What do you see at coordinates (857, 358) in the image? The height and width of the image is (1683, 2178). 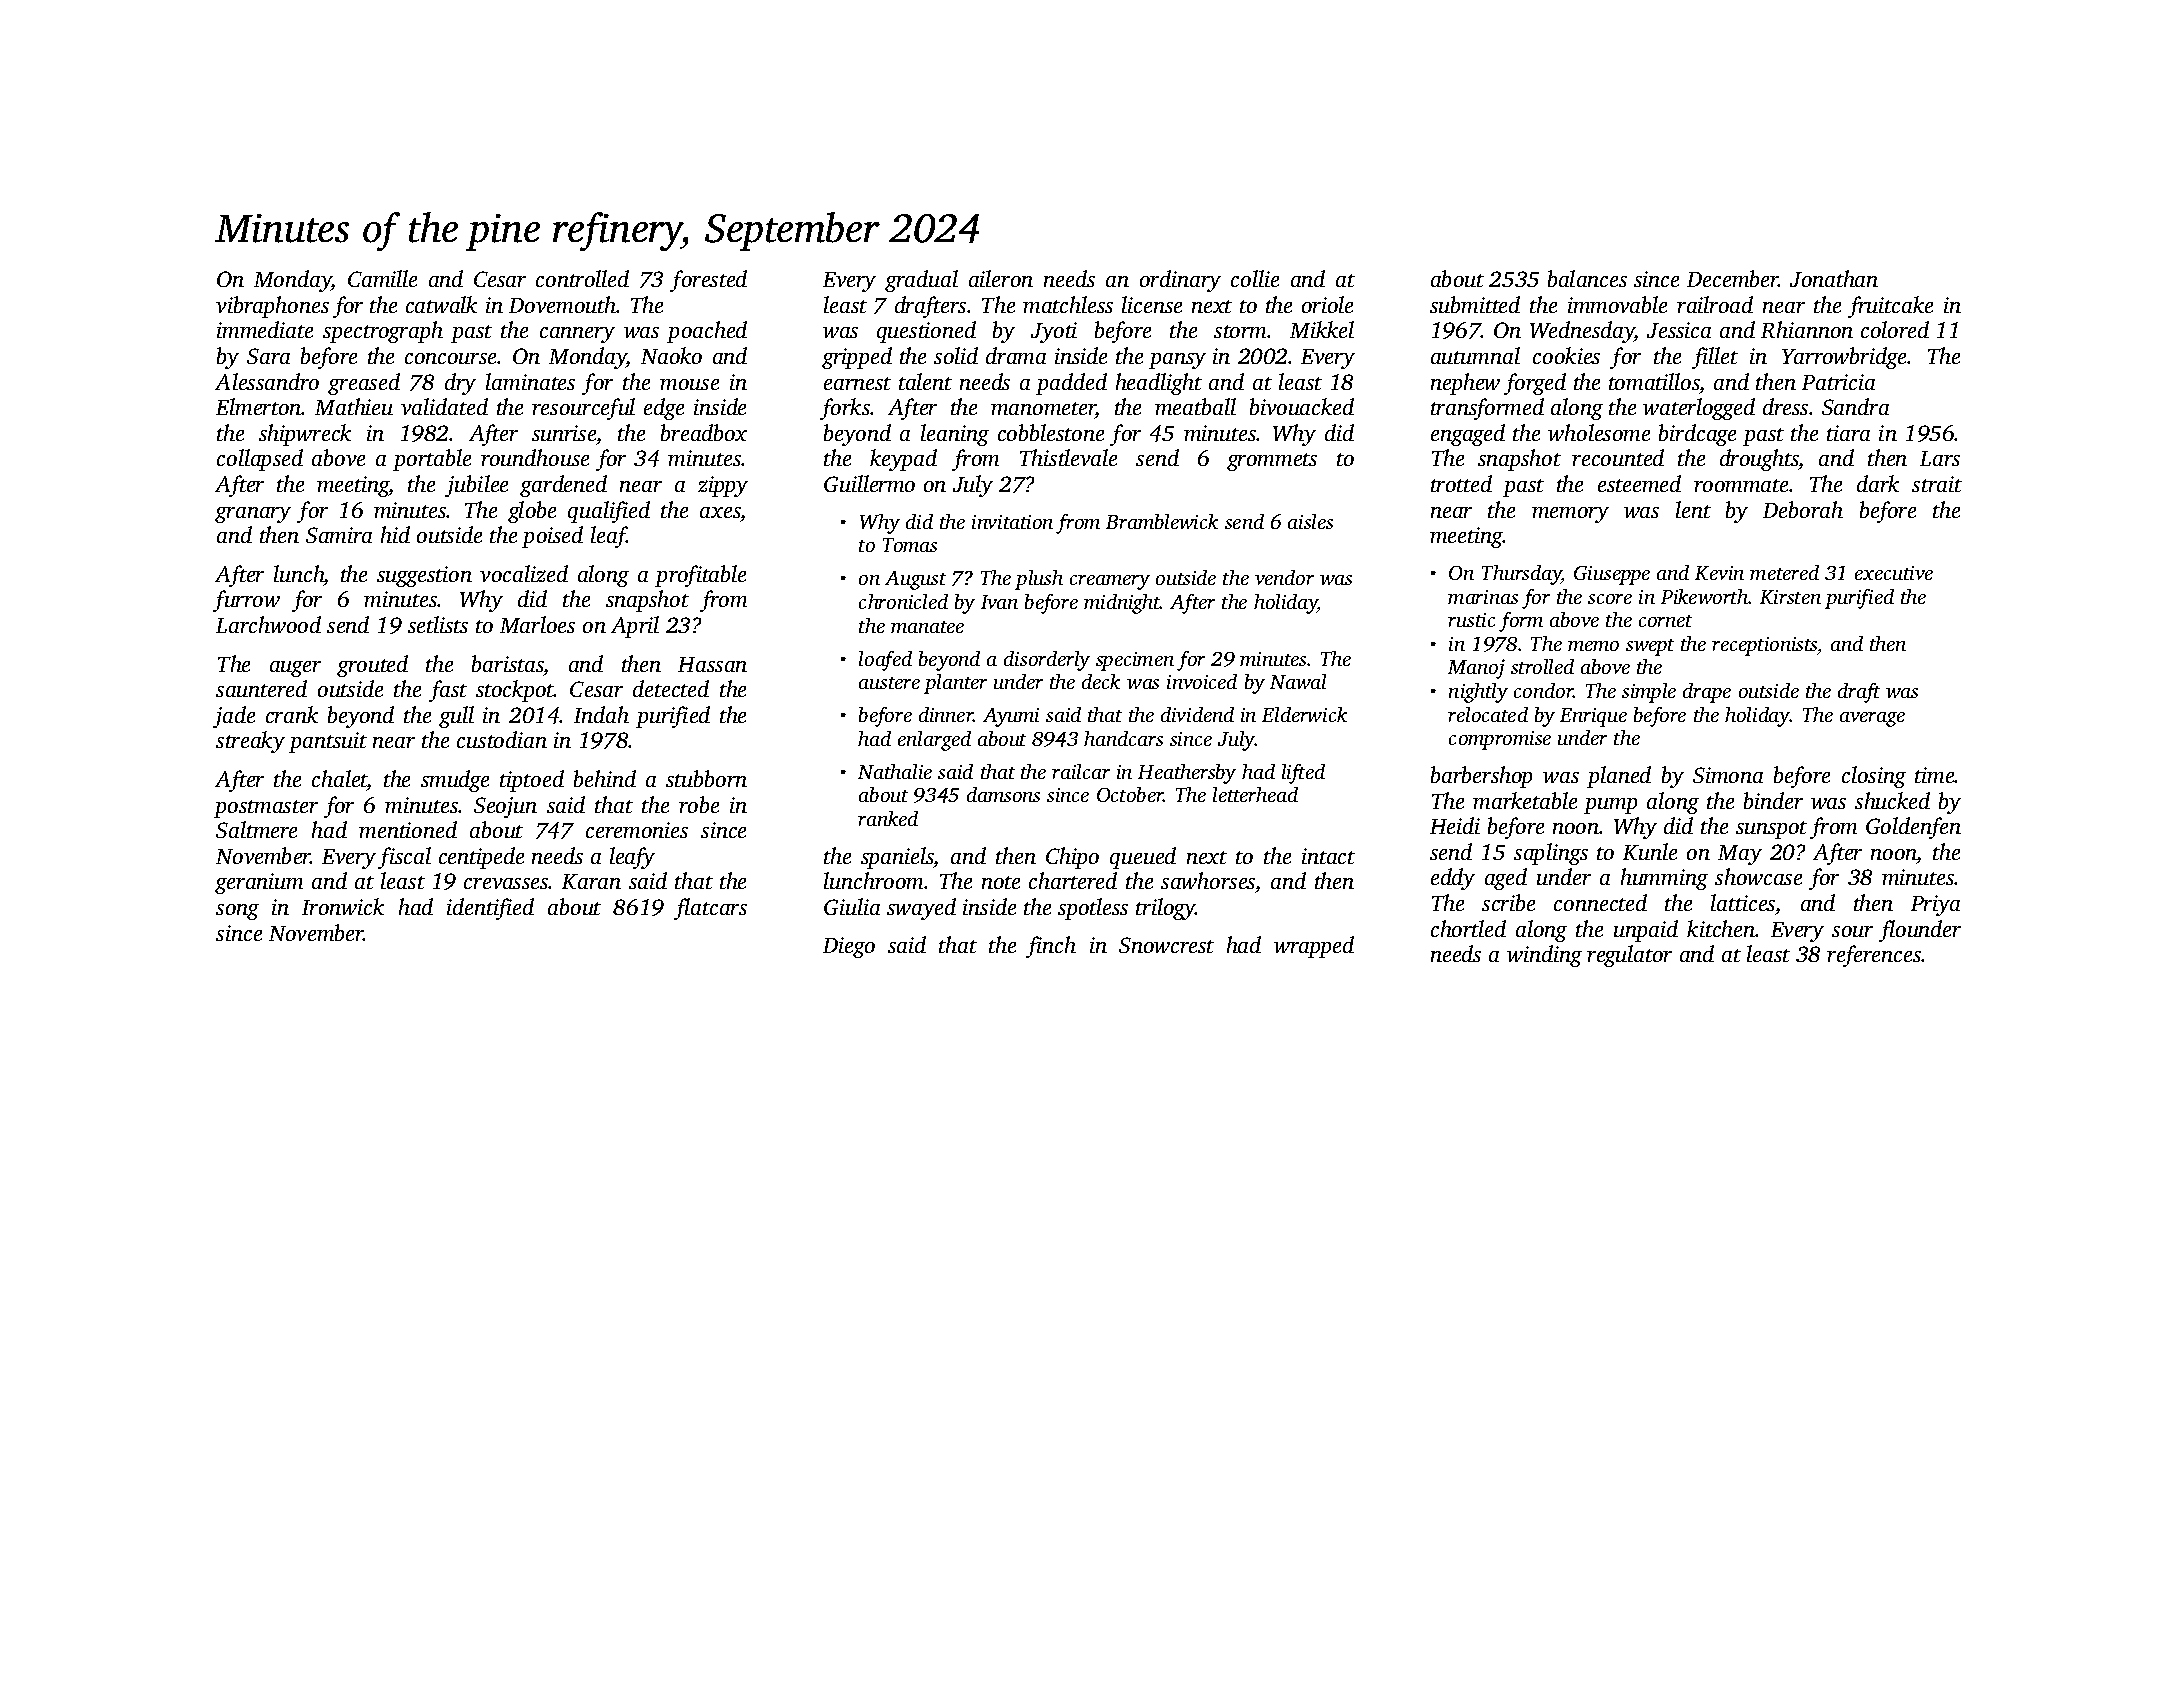 I see `gripped` at bounding box center [857, 358].
